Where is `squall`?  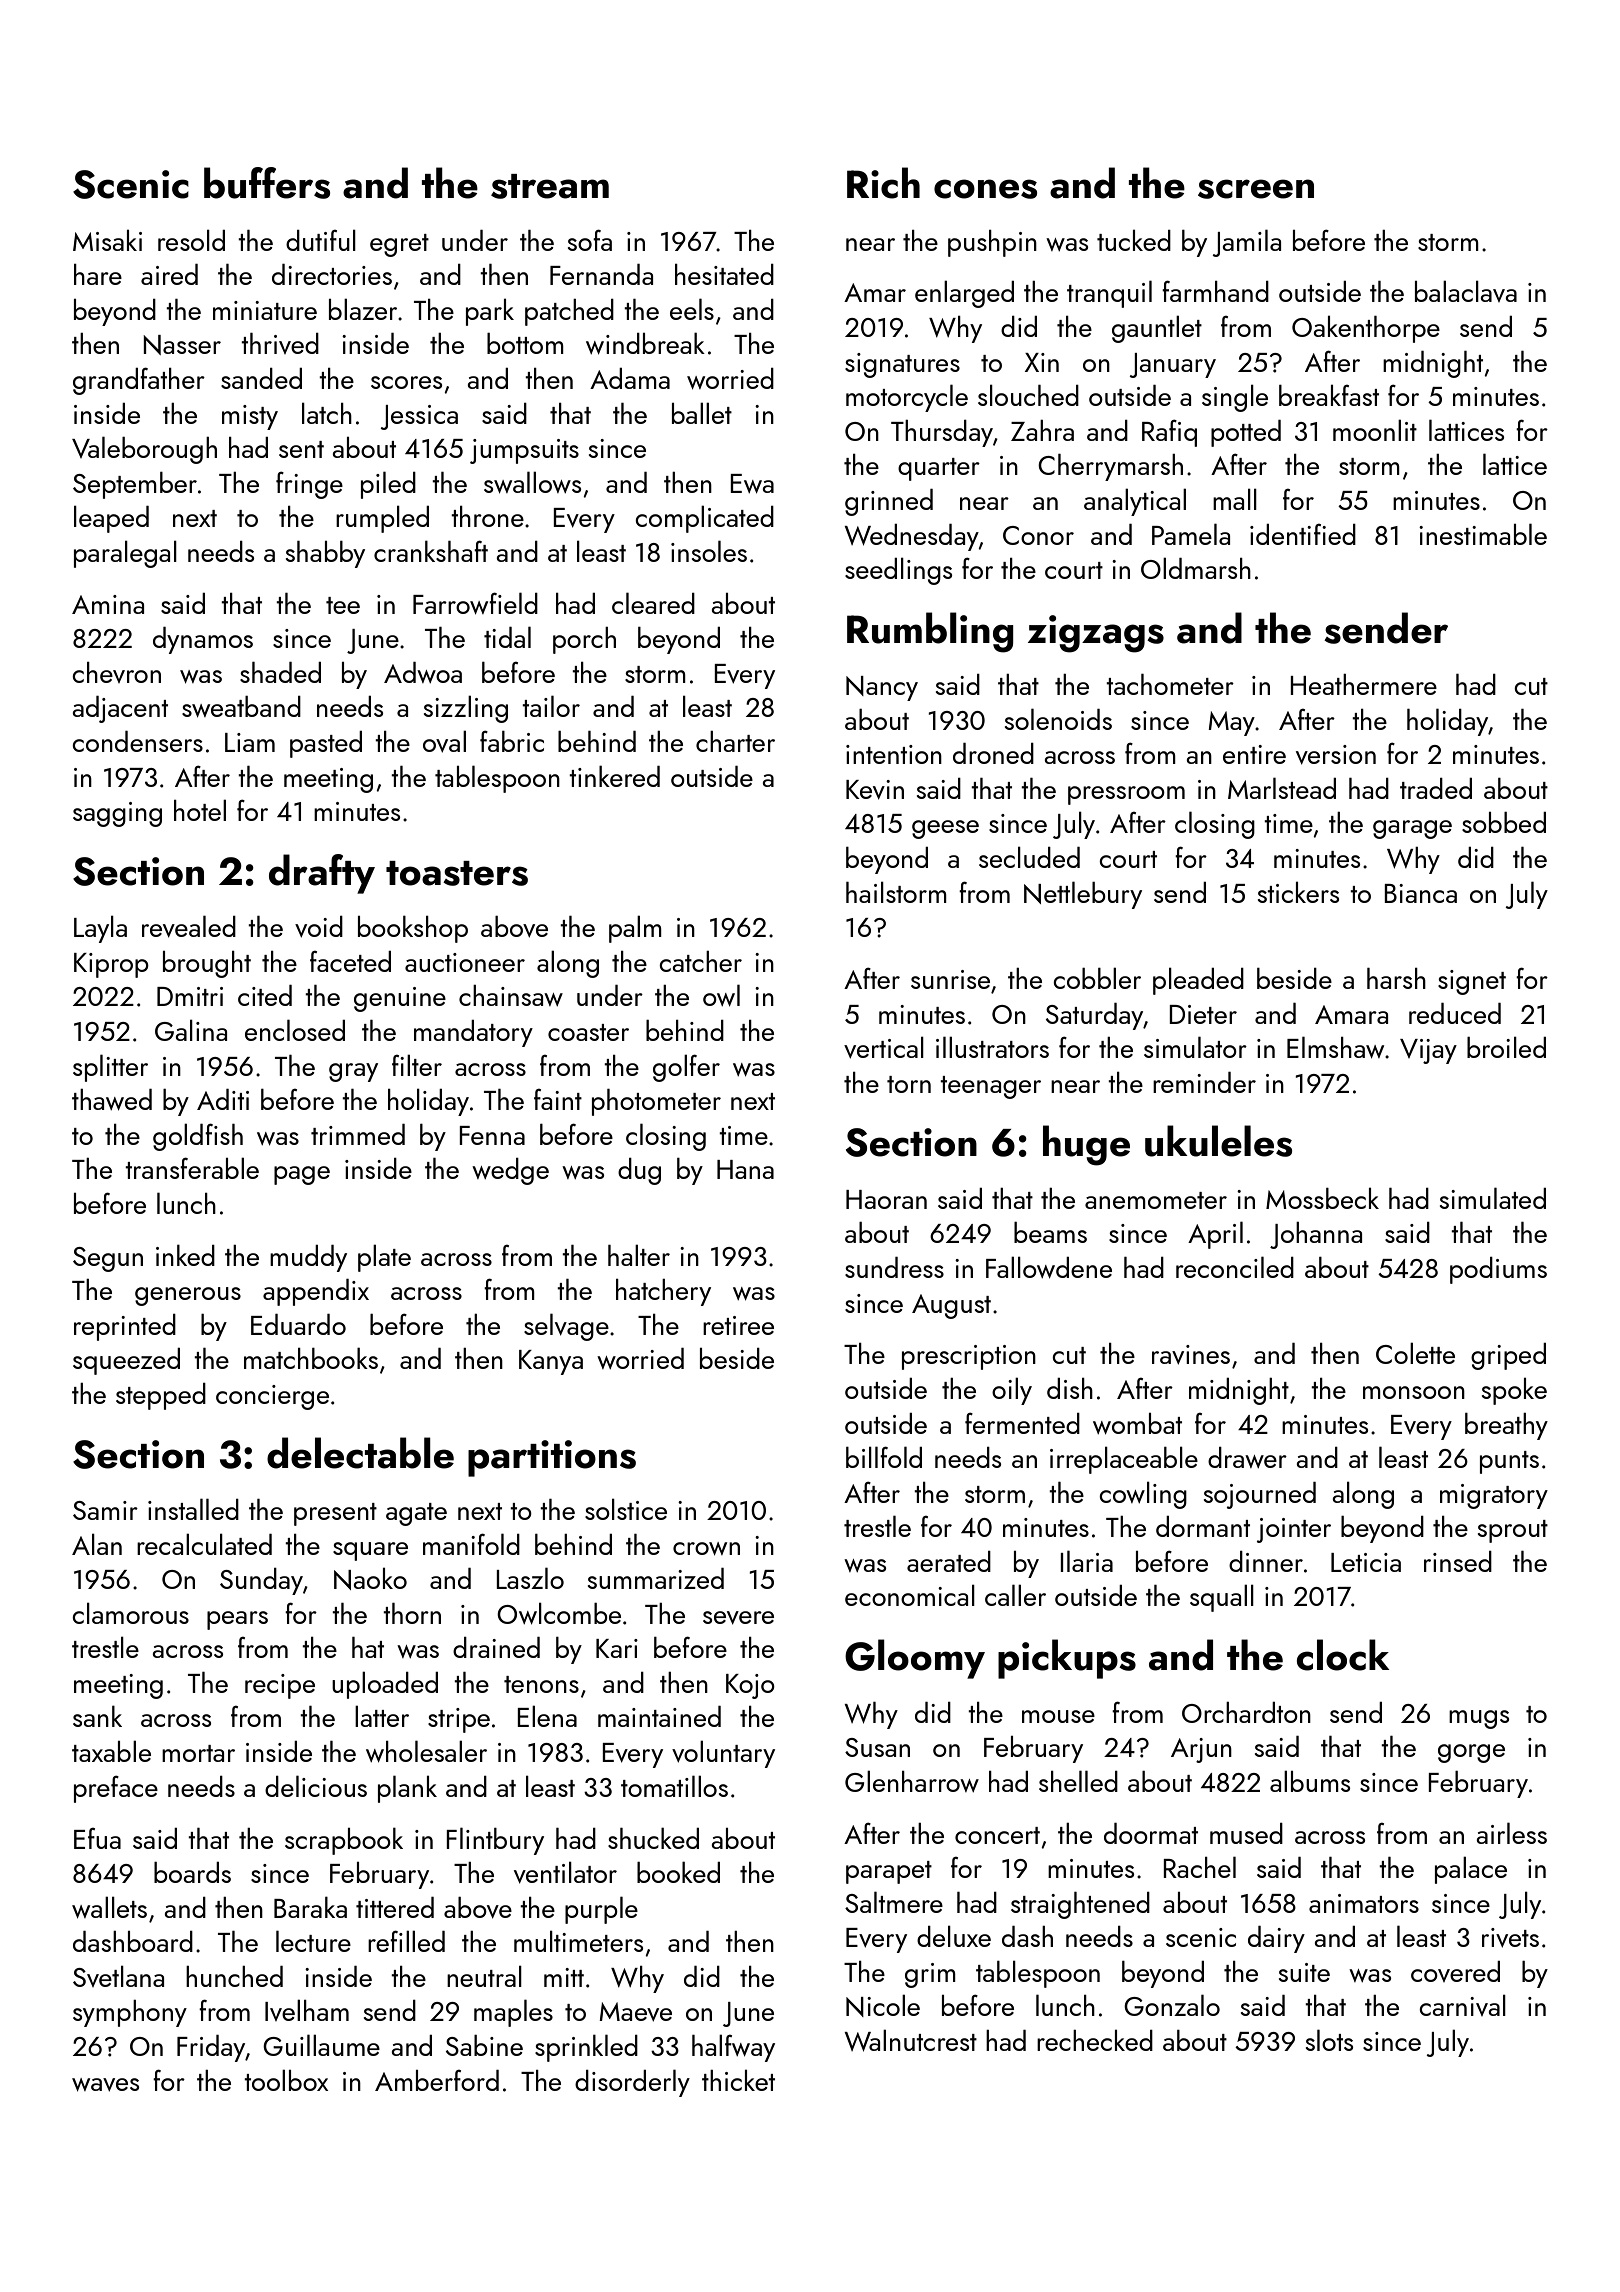
squall is located at coordinates (1222, 1598).
